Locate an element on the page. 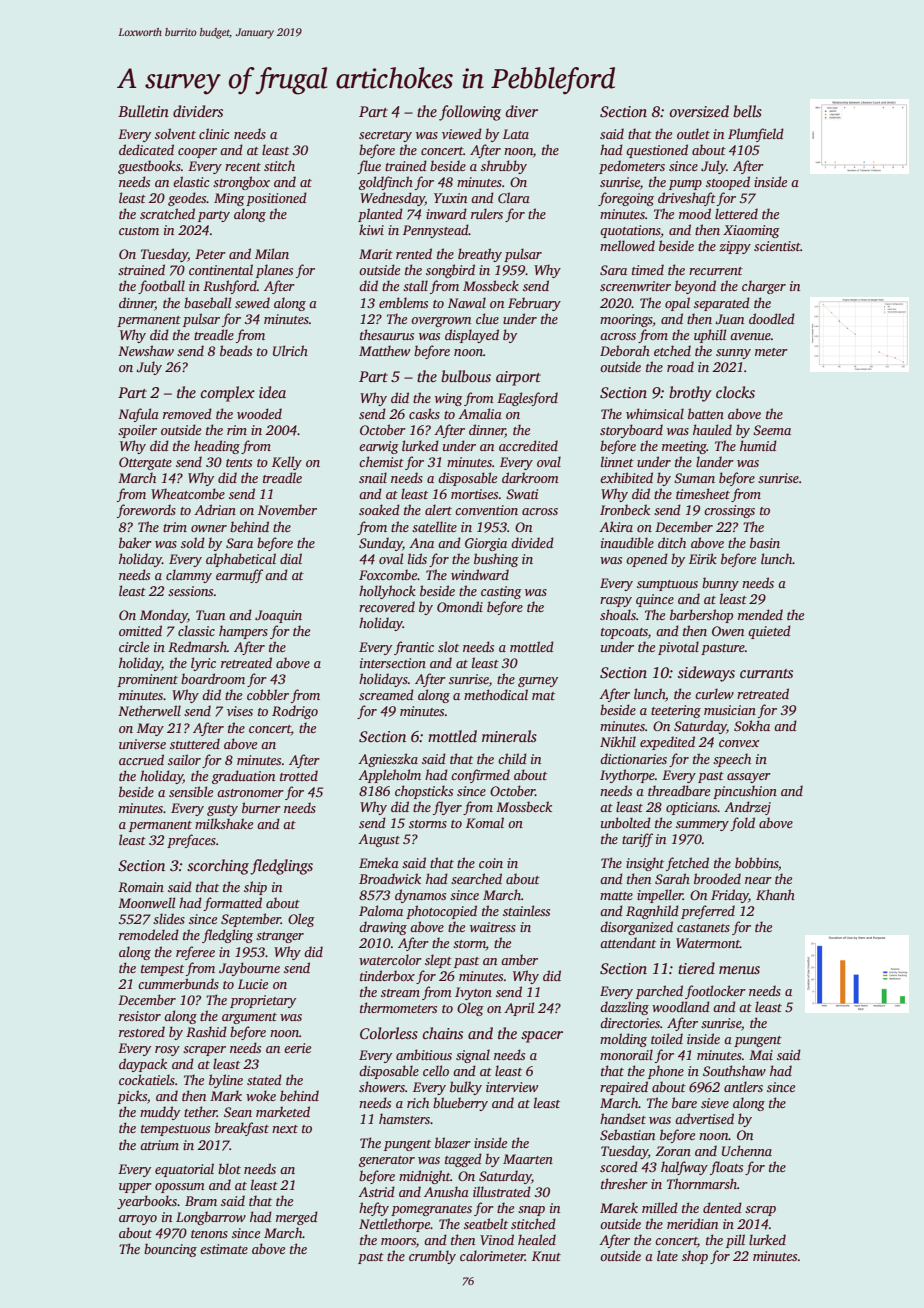 This page has height=1308, width=924. stooped is located at coordinates (728, 183).
